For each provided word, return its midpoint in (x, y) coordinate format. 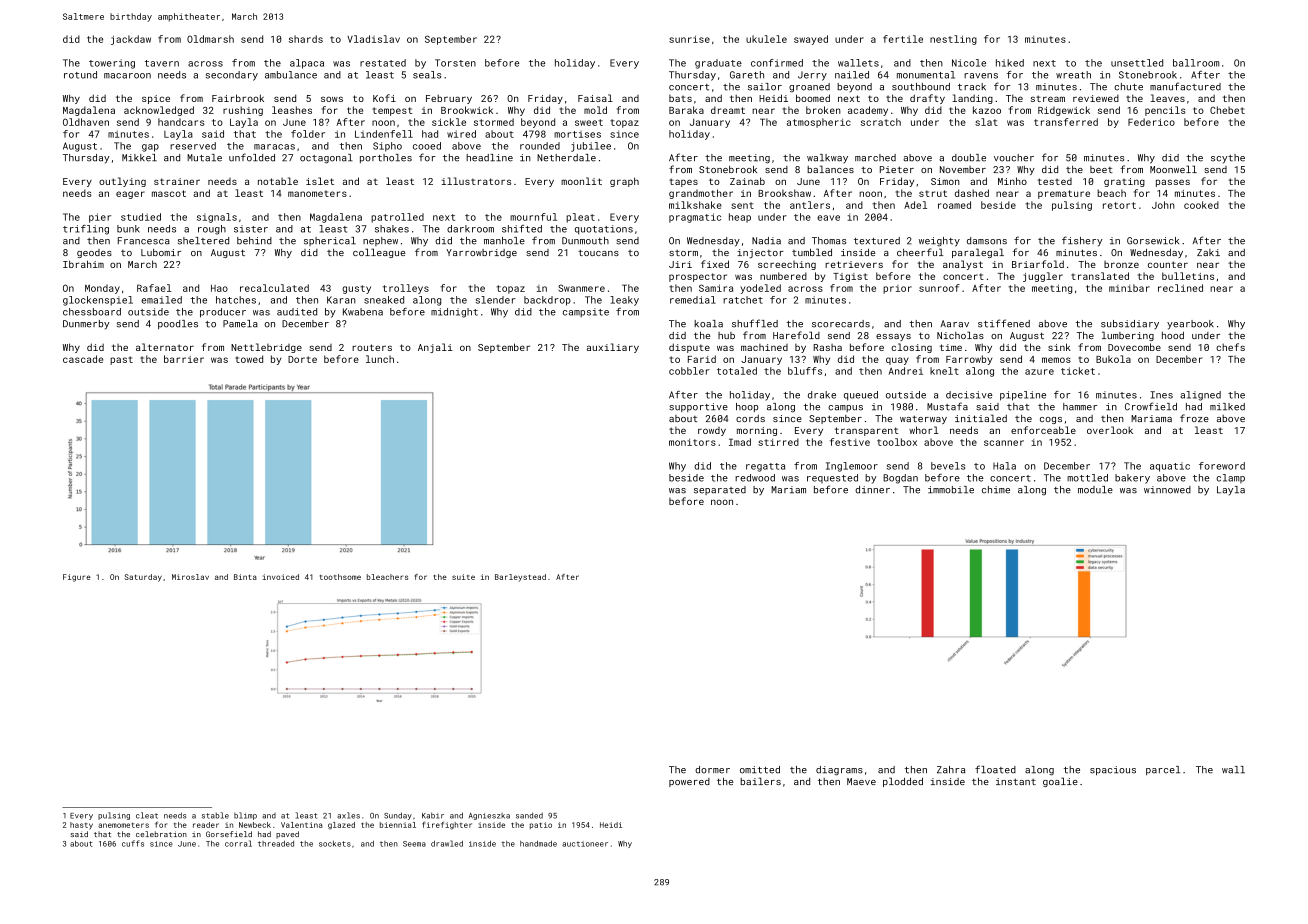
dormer (712, 770)
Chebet (1227, 110)
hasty (81, 826)
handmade (538, 843)
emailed (161, 300)
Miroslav (190, 577)
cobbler (689, 371)
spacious (1113, 770)
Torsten (455, 63)
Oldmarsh (210, 39)
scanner (1004, 443)
